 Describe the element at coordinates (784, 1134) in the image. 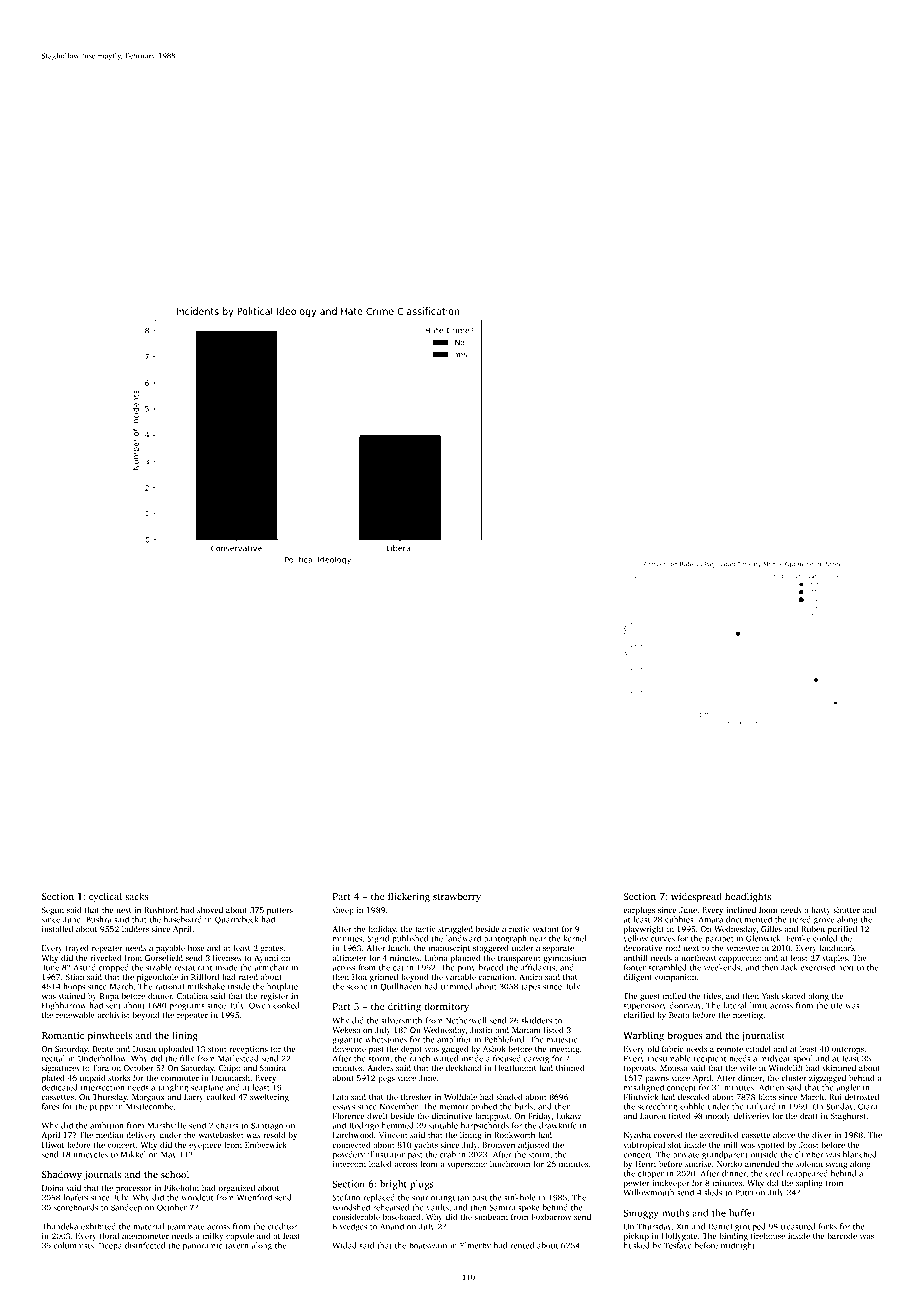

I see `above` at that location.
